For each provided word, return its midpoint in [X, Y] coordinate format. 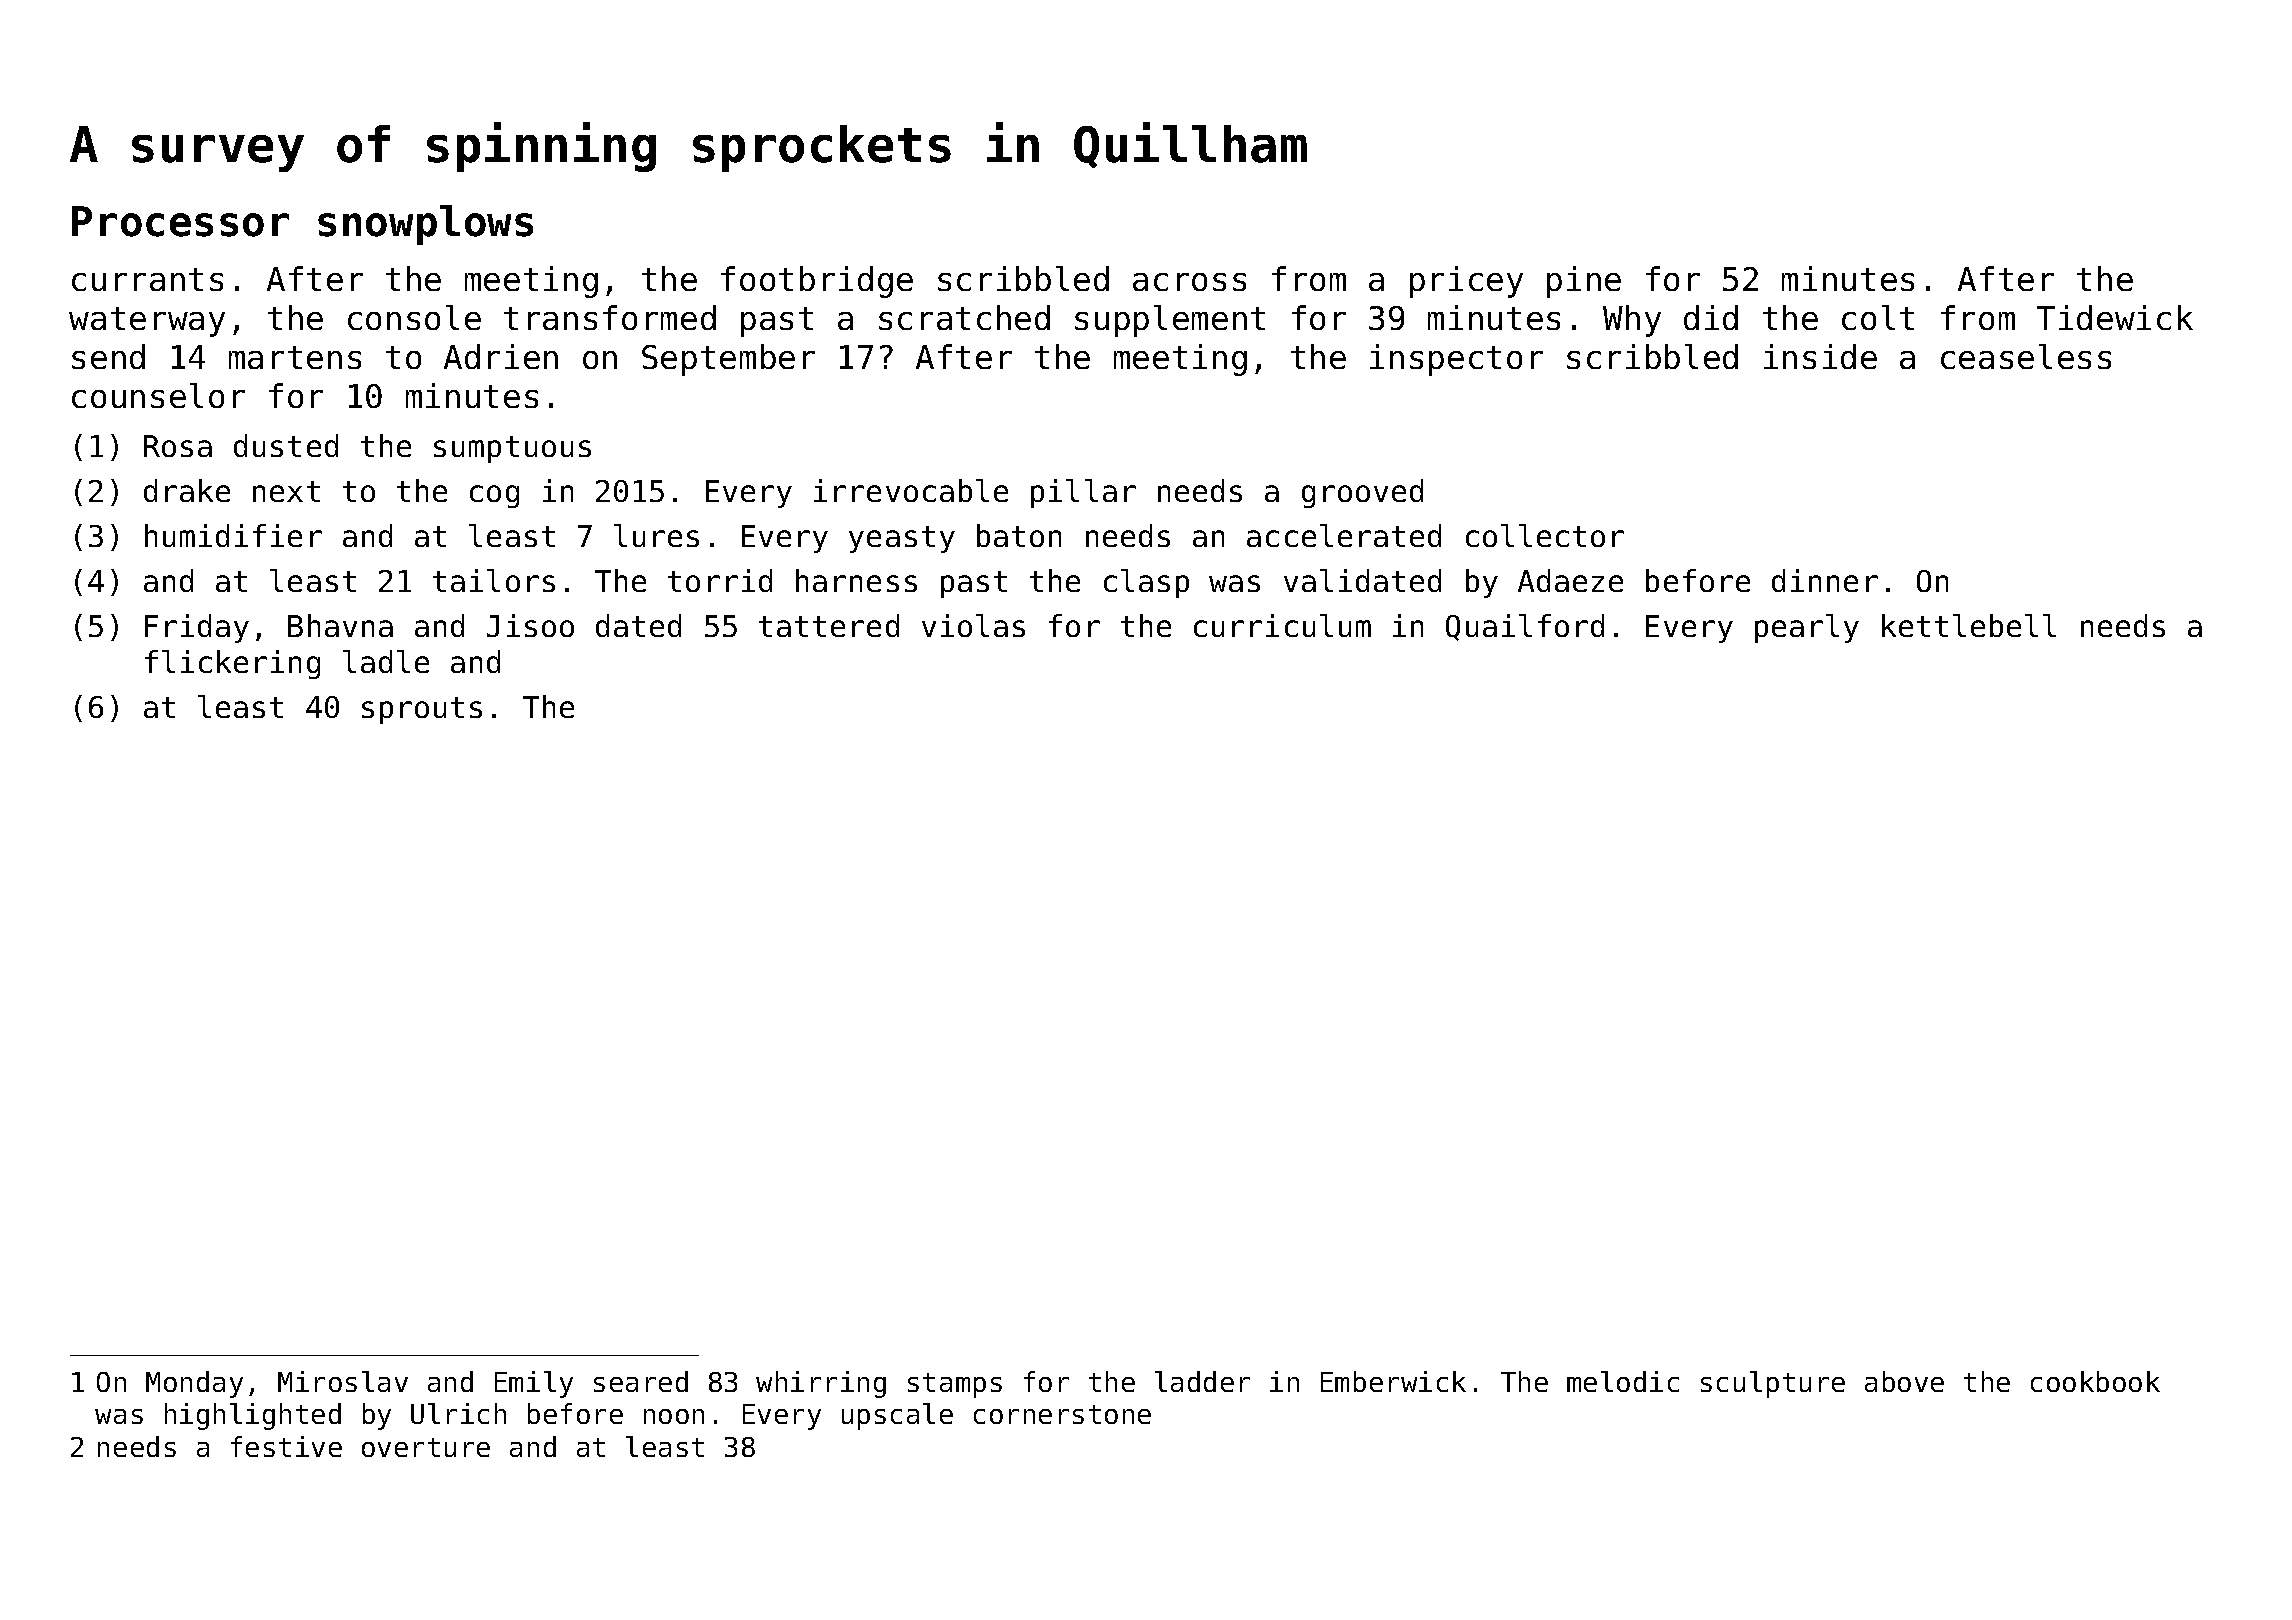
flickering [232, 664]
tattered [829, 625]
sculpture [1773, 1384]
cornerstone [1062, 1414]
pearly [1807, 628]
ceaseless [2026, 356]
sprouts [422, 710]
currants [147, 279]
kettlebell [1969, 625]
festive [286, 1446]
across [1189, 282]
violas [973, 625]
